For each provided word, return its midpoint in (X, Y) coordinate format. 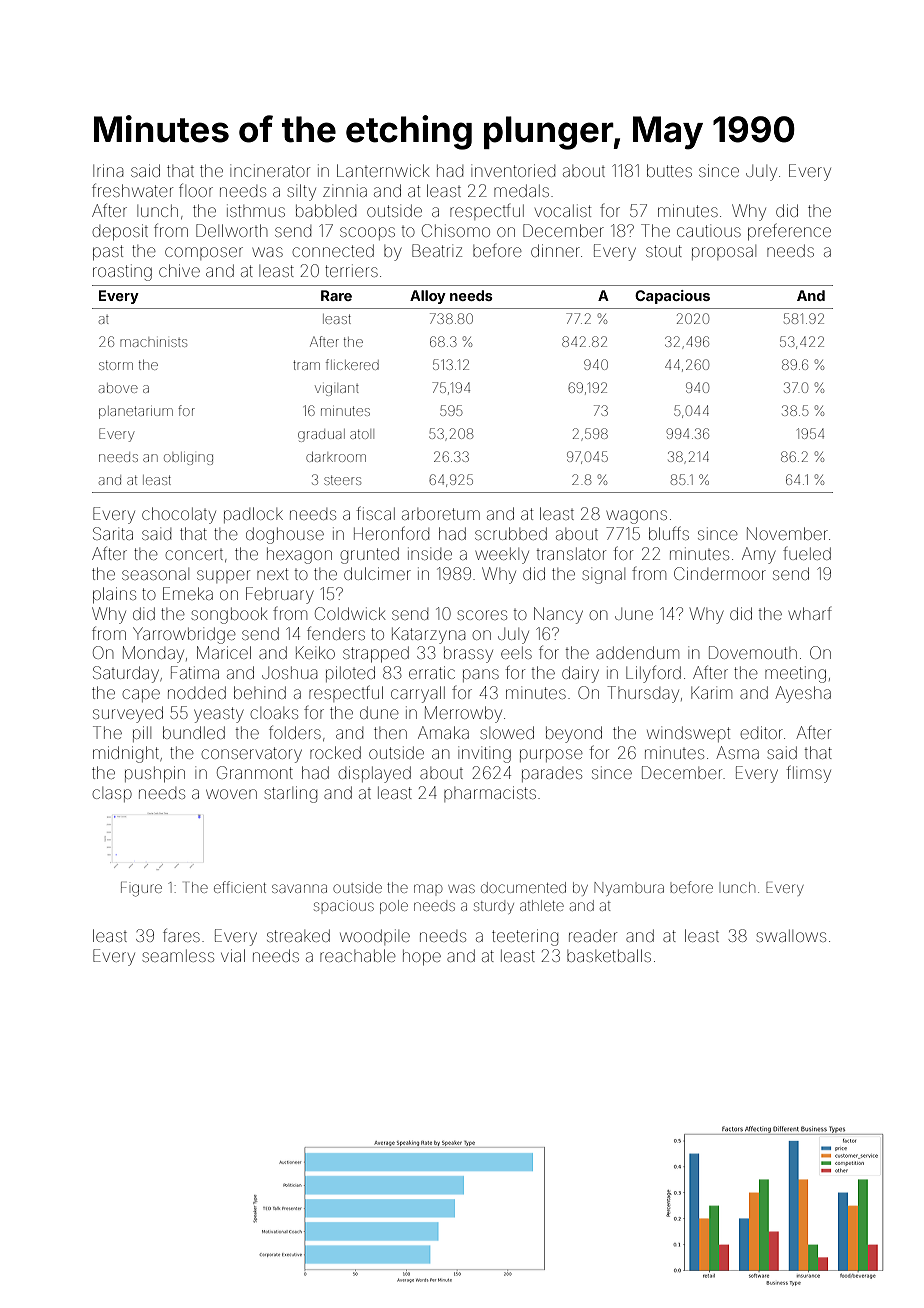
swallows (791, 936)
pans (481, 675)
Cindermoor (720, 573)
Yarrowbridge (184, 635)
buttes (669, 170)
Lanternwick (383, 170)
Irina (108, 170)
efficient (240, 887)
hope (422, 957)
